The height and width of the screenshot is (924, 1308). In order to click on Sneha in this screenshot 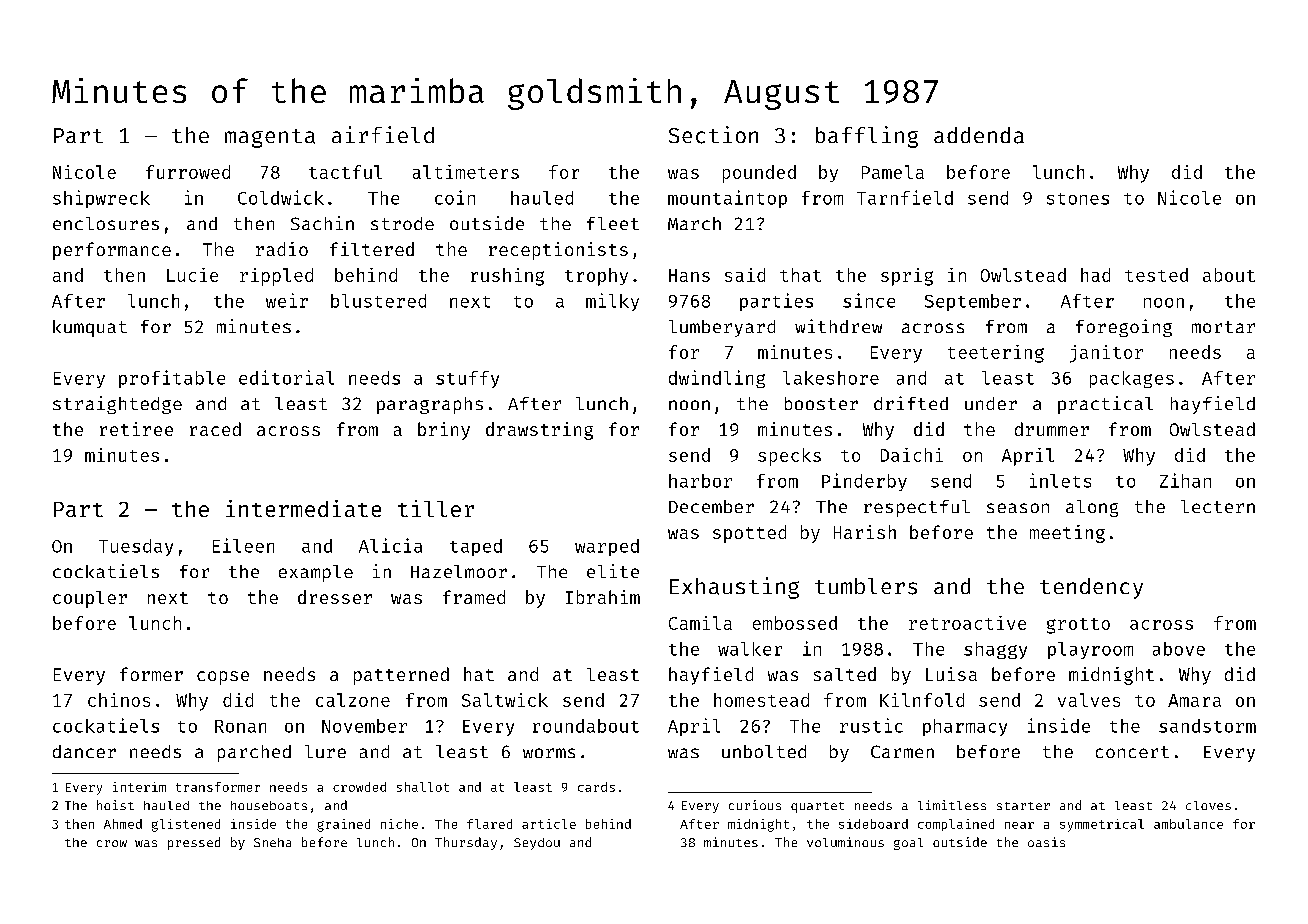, I will do `click(272, 842)`.
